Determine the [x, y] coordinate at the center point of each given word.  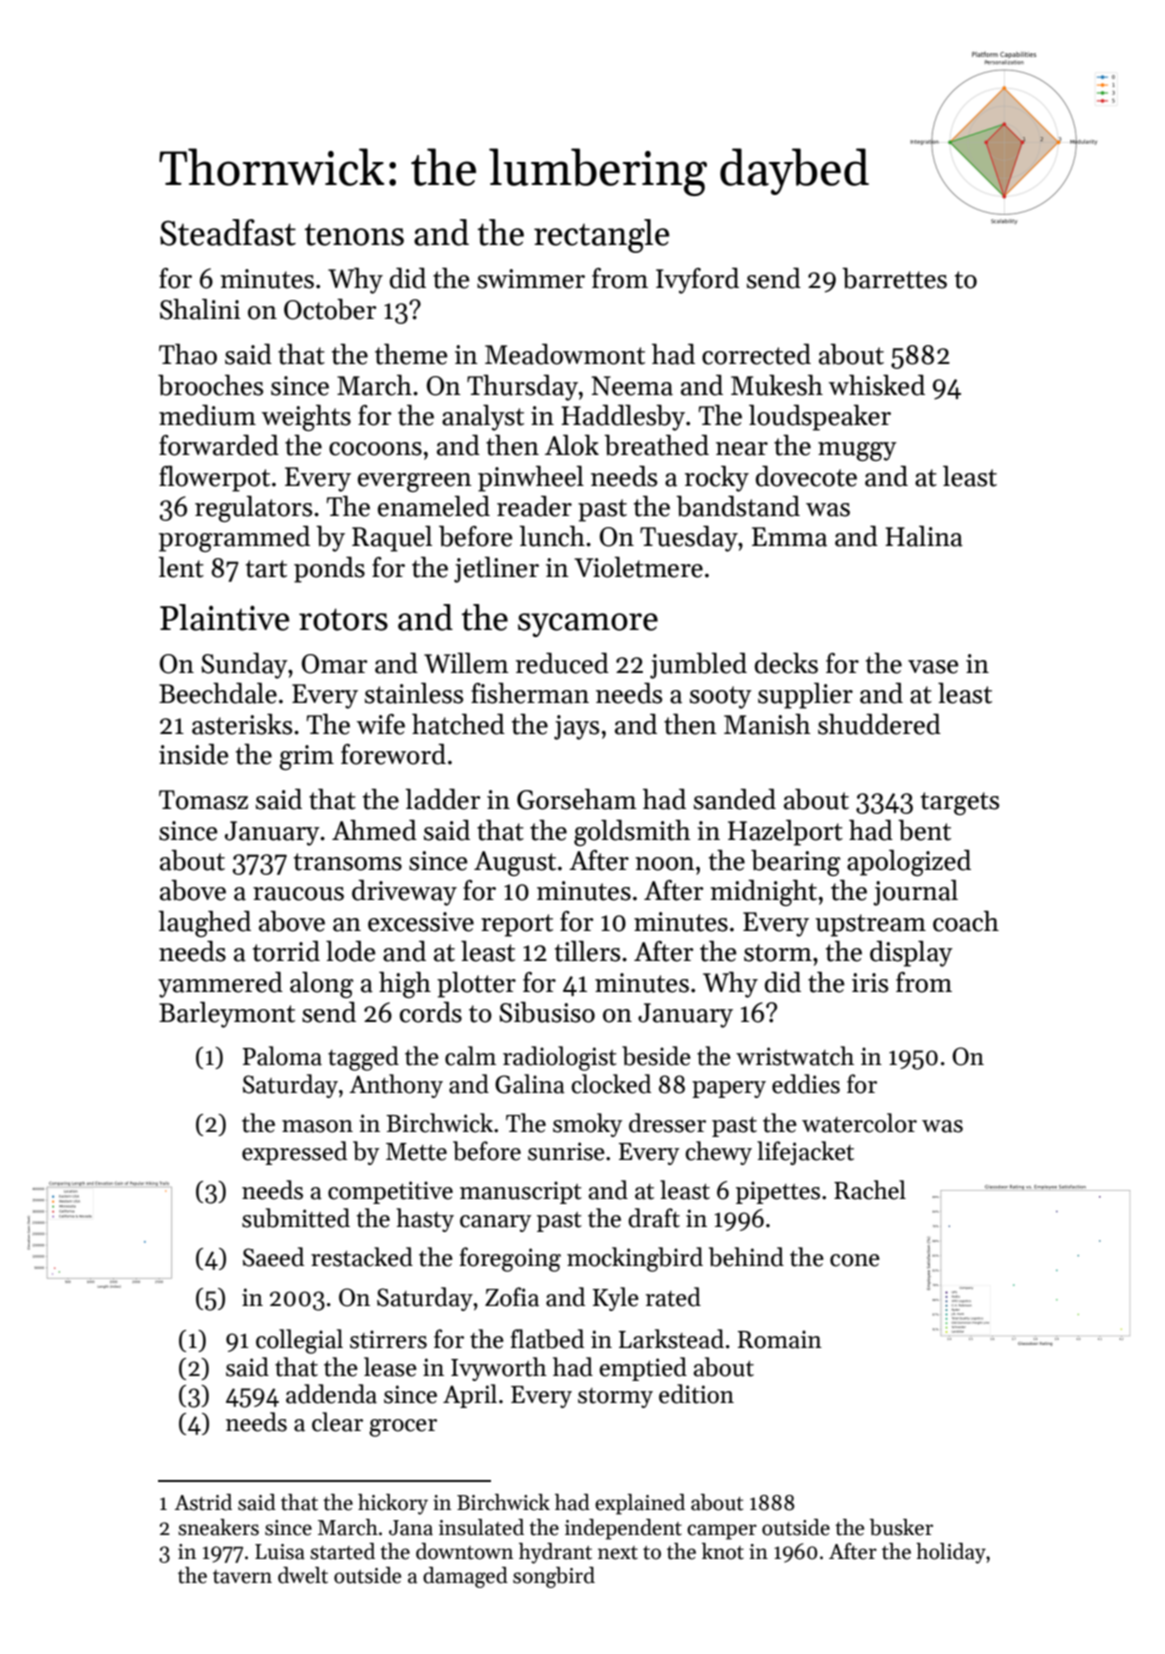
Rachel [870, 1190]
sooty [721, 697]
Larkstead [671, 1339]
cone [855, 1260]
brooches [210, 385]
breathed [656, 445]
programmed [234, 539]
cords [431, 1012]
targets [960, 803]
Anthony [396, 1086]
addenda [331, 1394]
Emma [789, 537]
